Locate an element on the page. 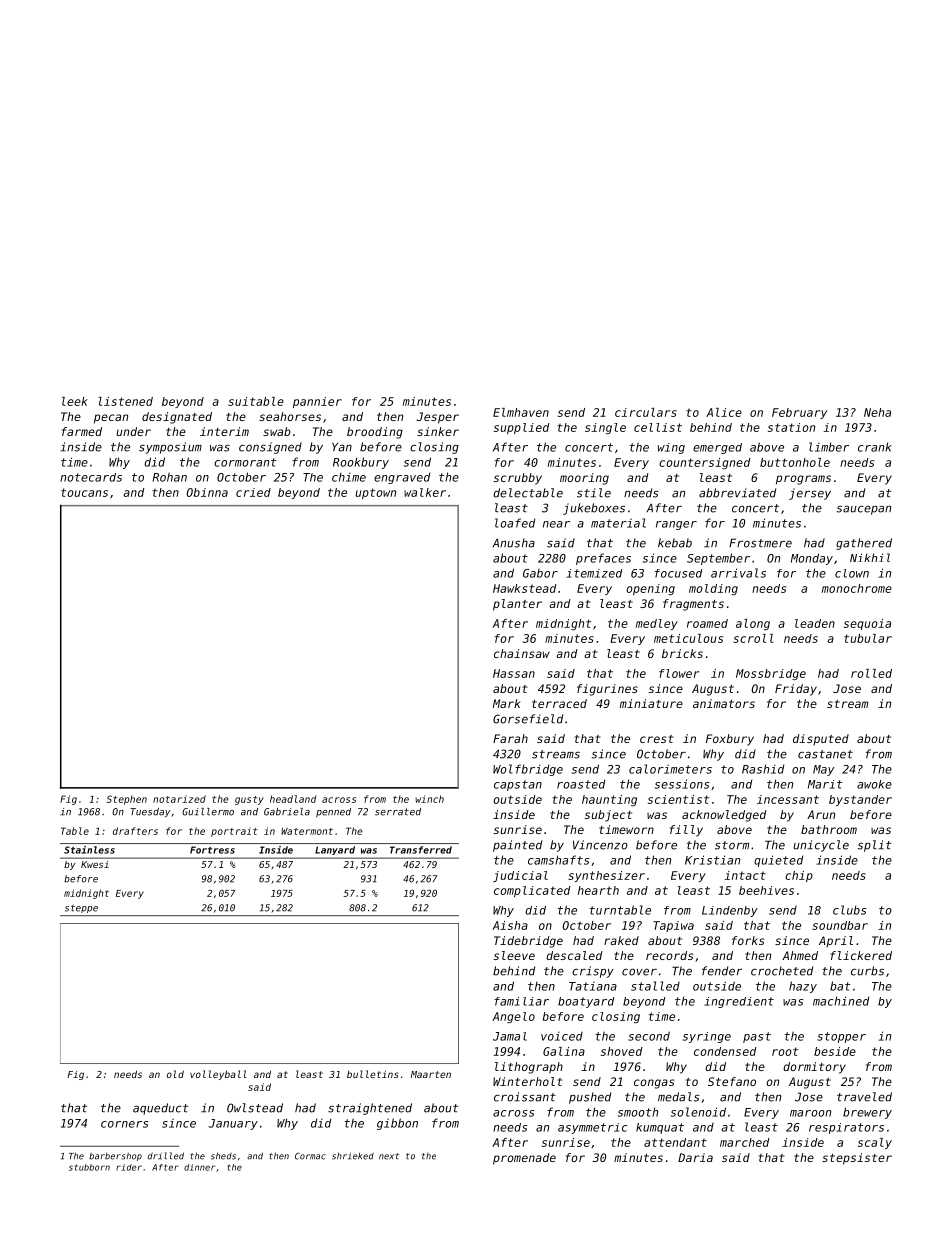  Obinna is located at coordinates (207, 492).
